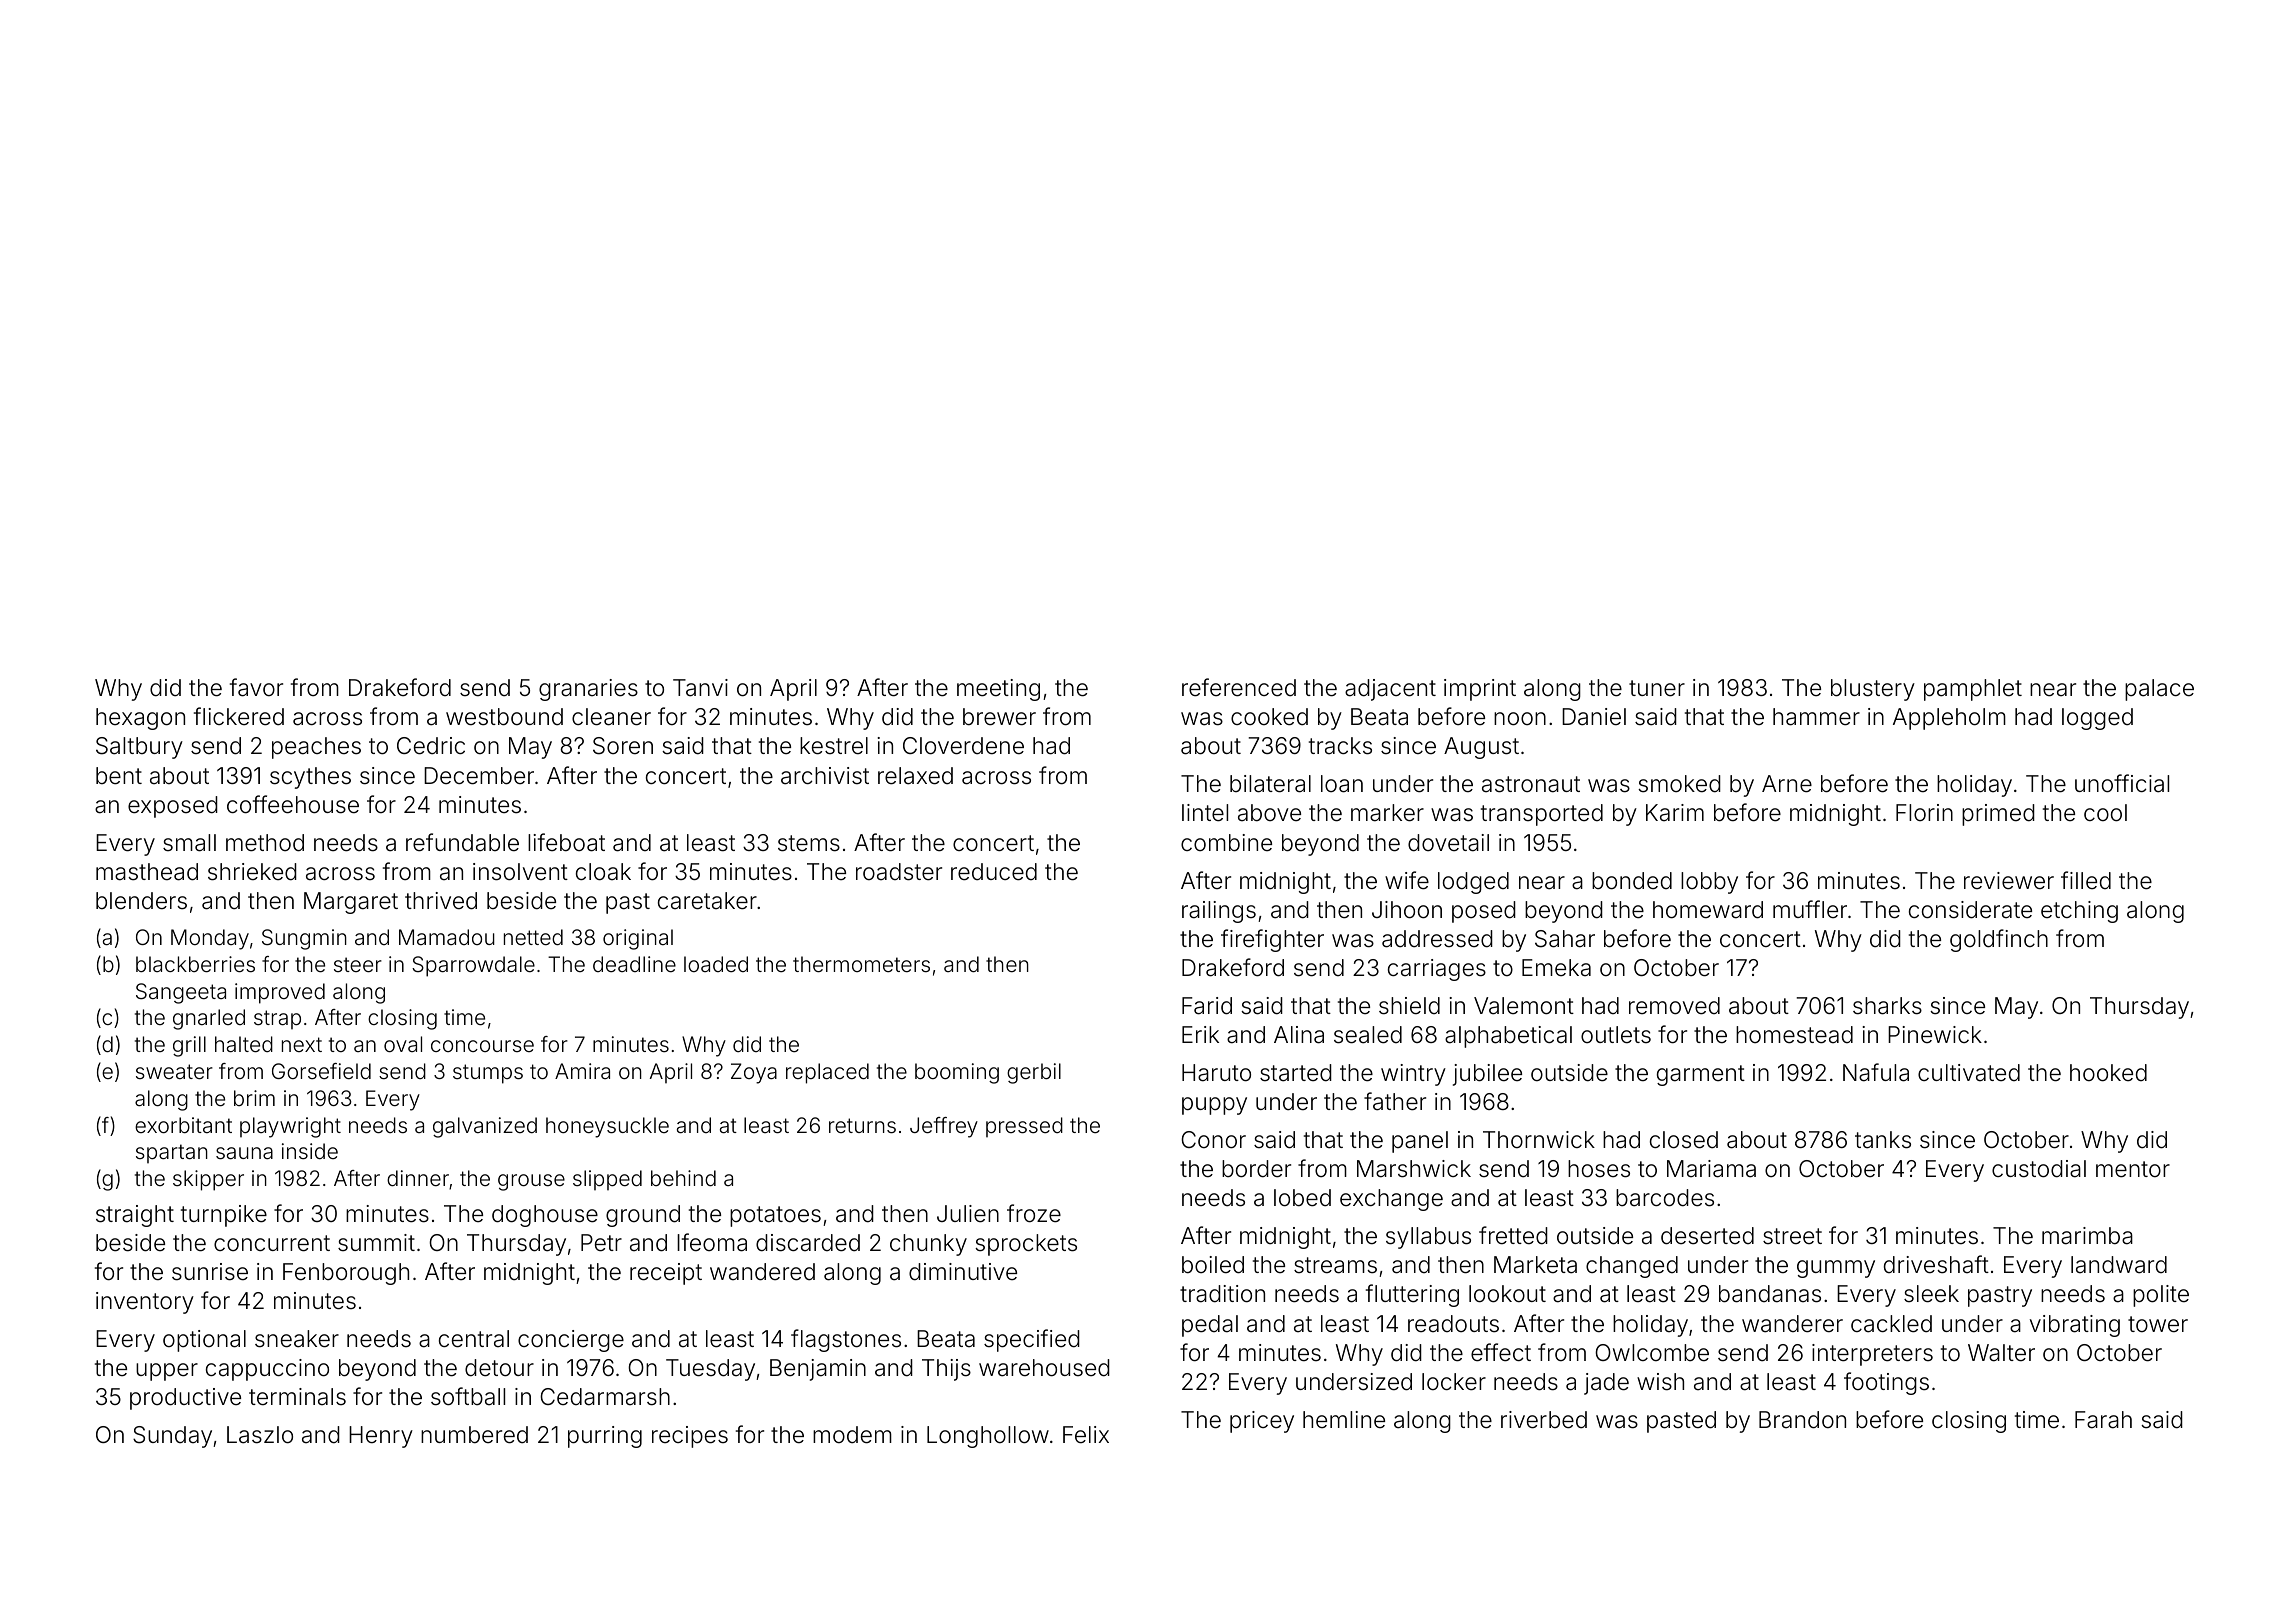 The image size is (2292, 1620). I want to click on filled, so click(2086, 880).
